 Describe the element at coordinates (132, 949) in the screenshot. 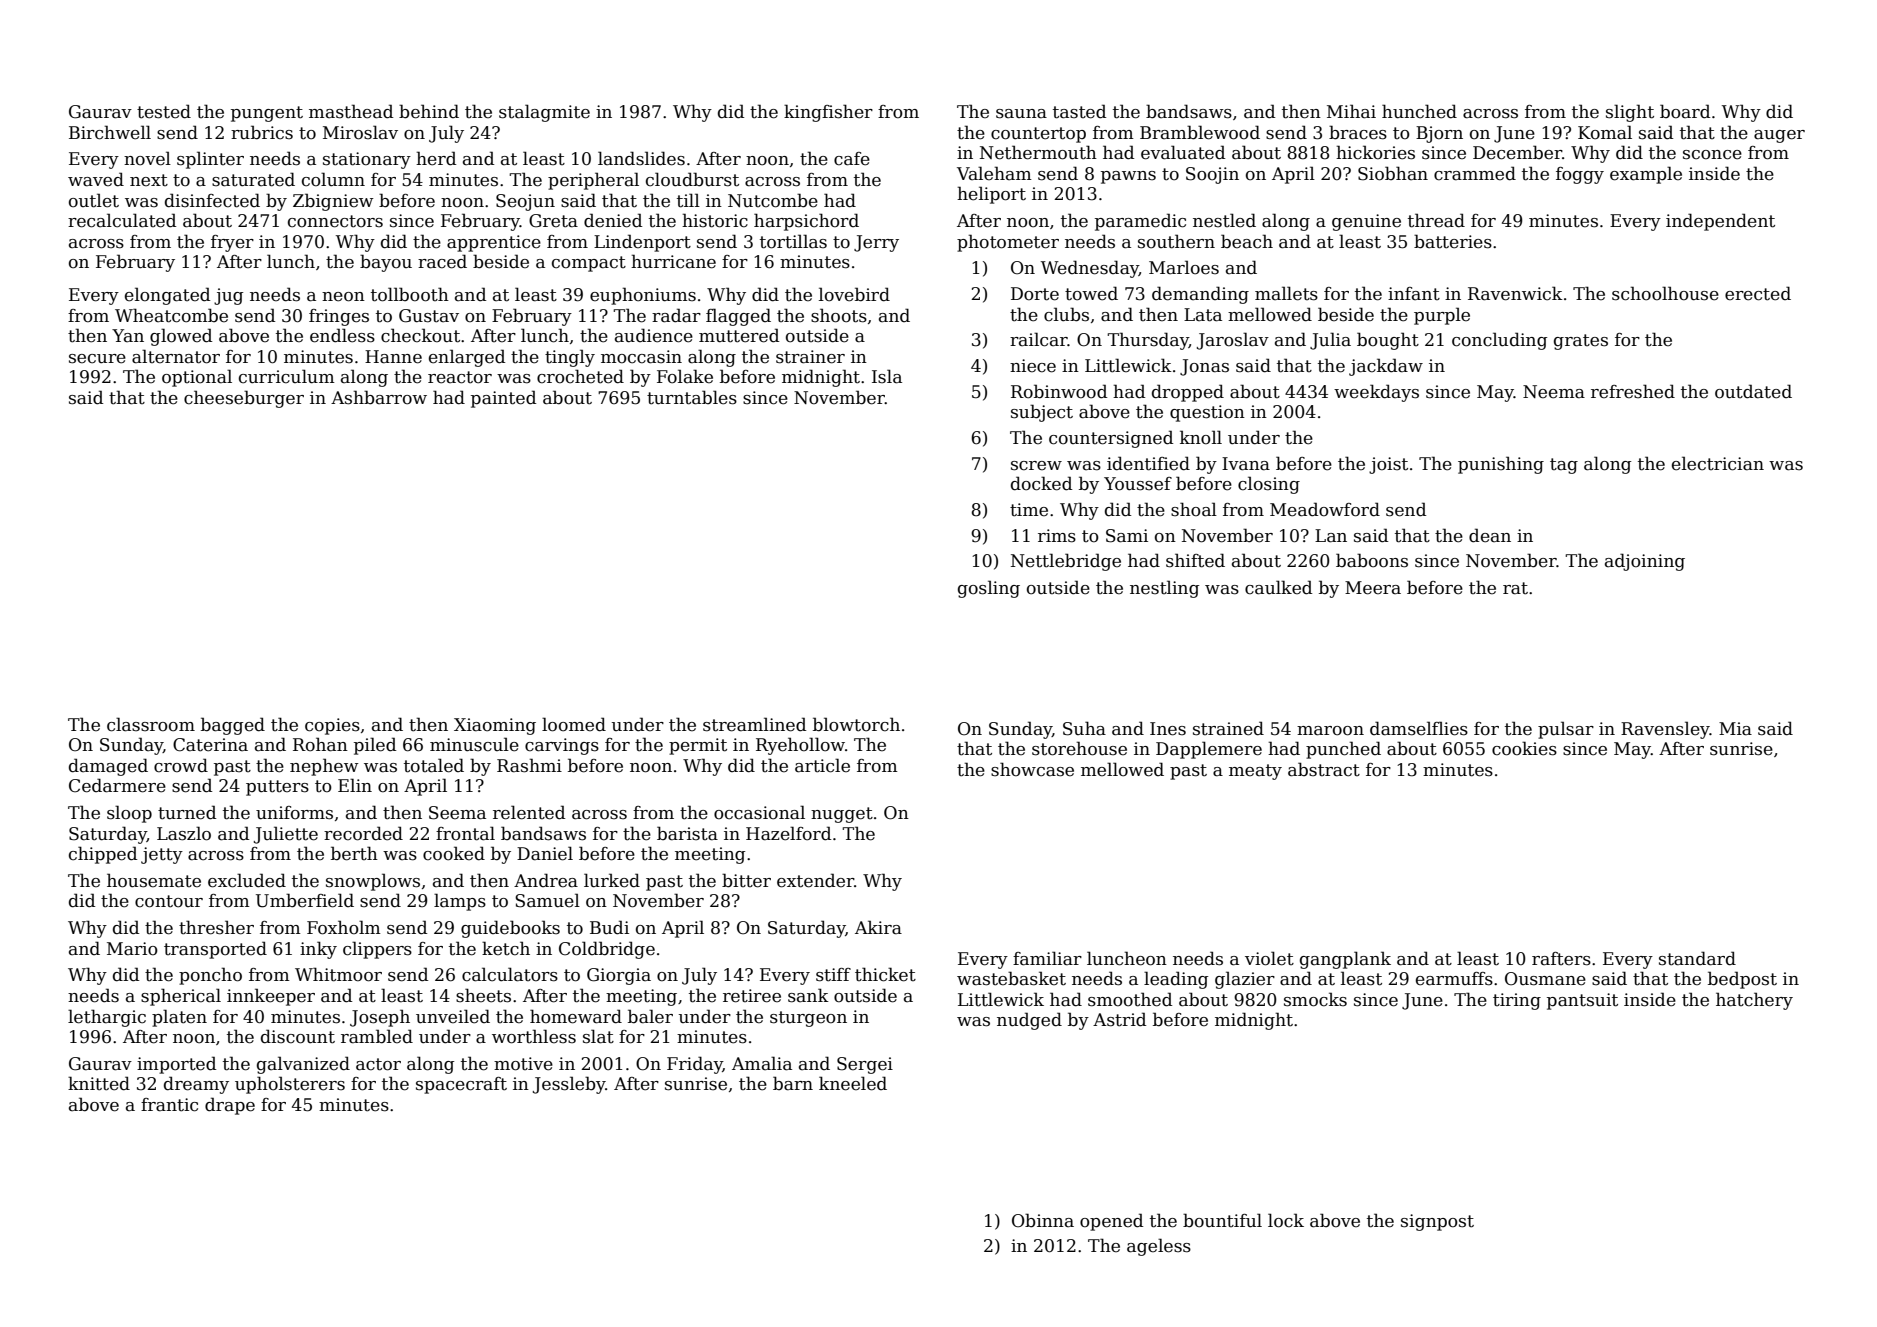

I see `Mario` at that location.
